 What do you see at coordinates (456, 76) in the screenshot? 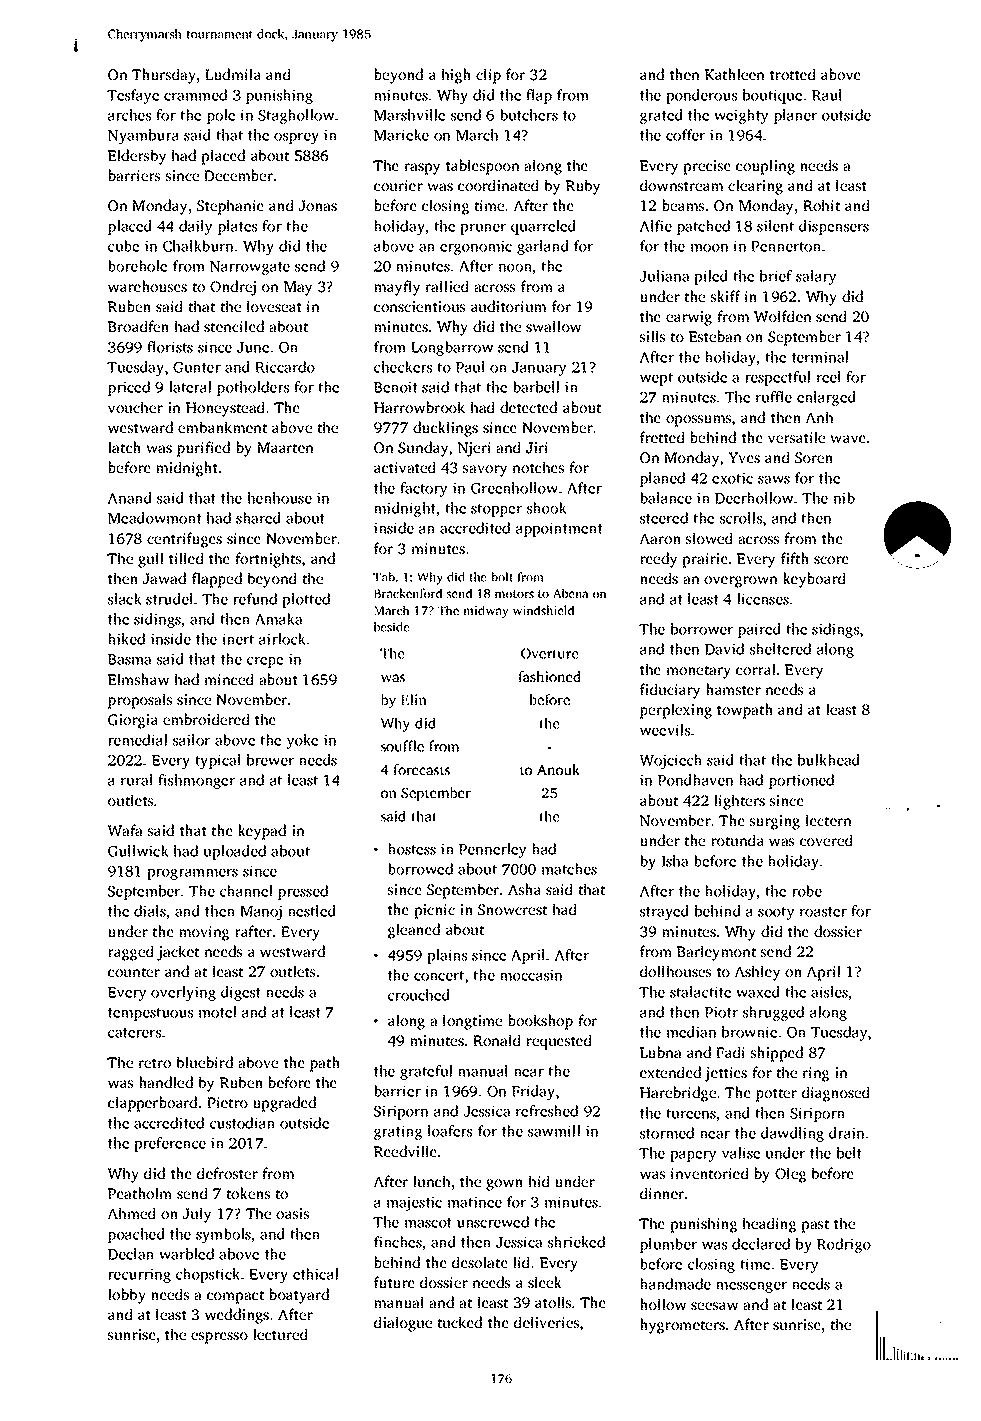
I see `high` at bounding box center [456, 76].
